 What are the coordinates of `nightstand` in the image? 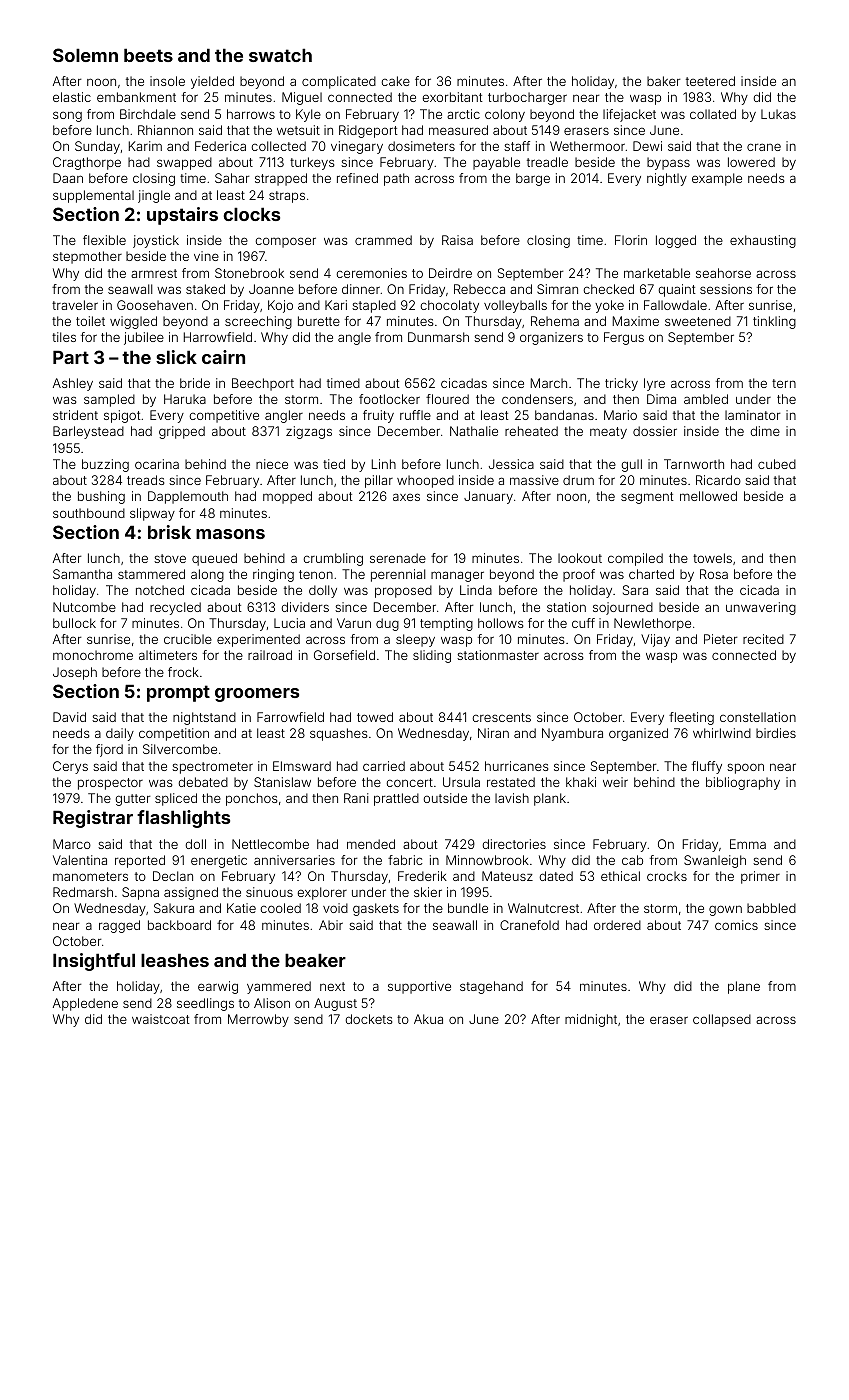 It's located at (204, 718).
